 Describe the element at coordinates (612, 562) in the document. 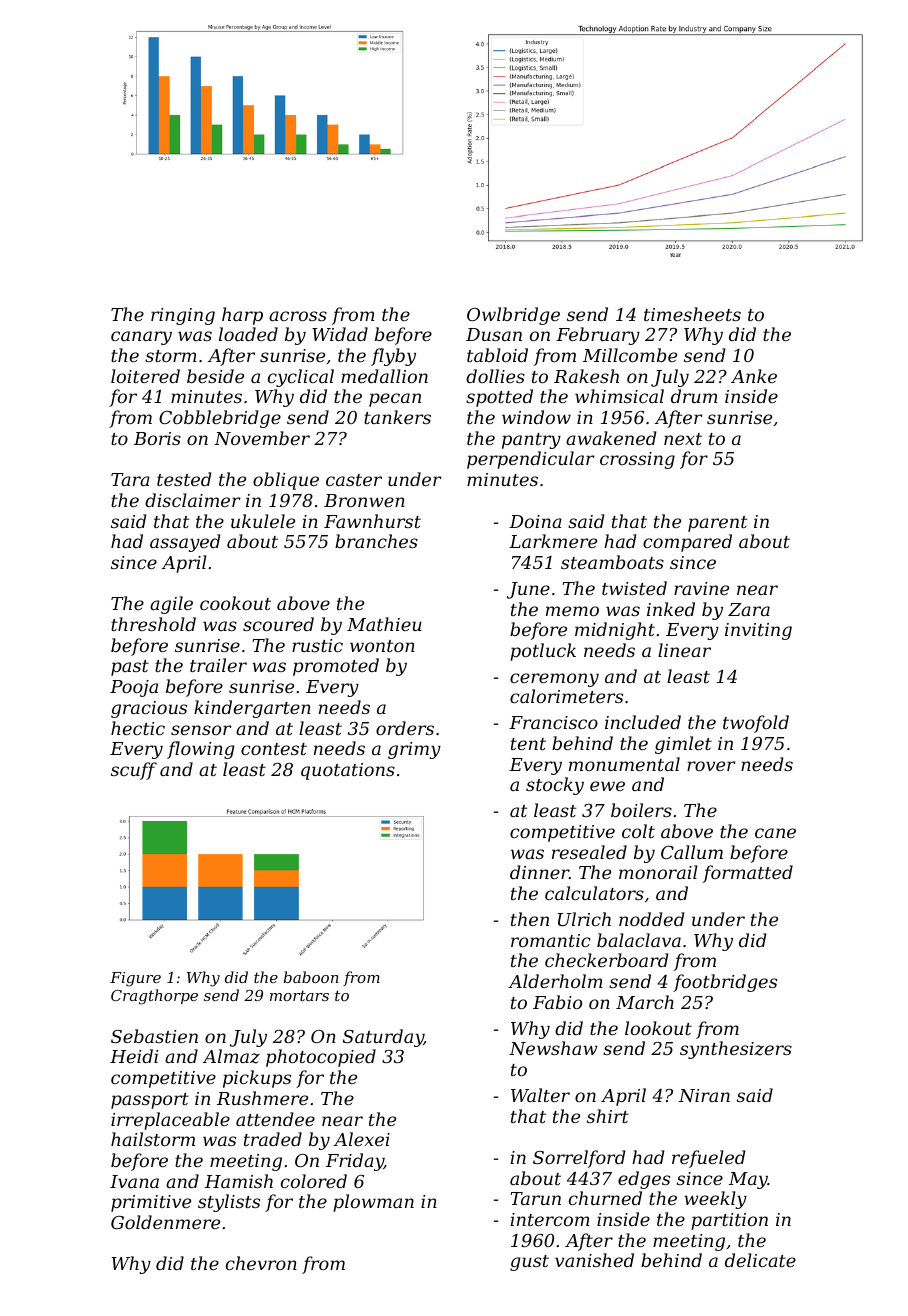

I see `steamboats` at that location.
